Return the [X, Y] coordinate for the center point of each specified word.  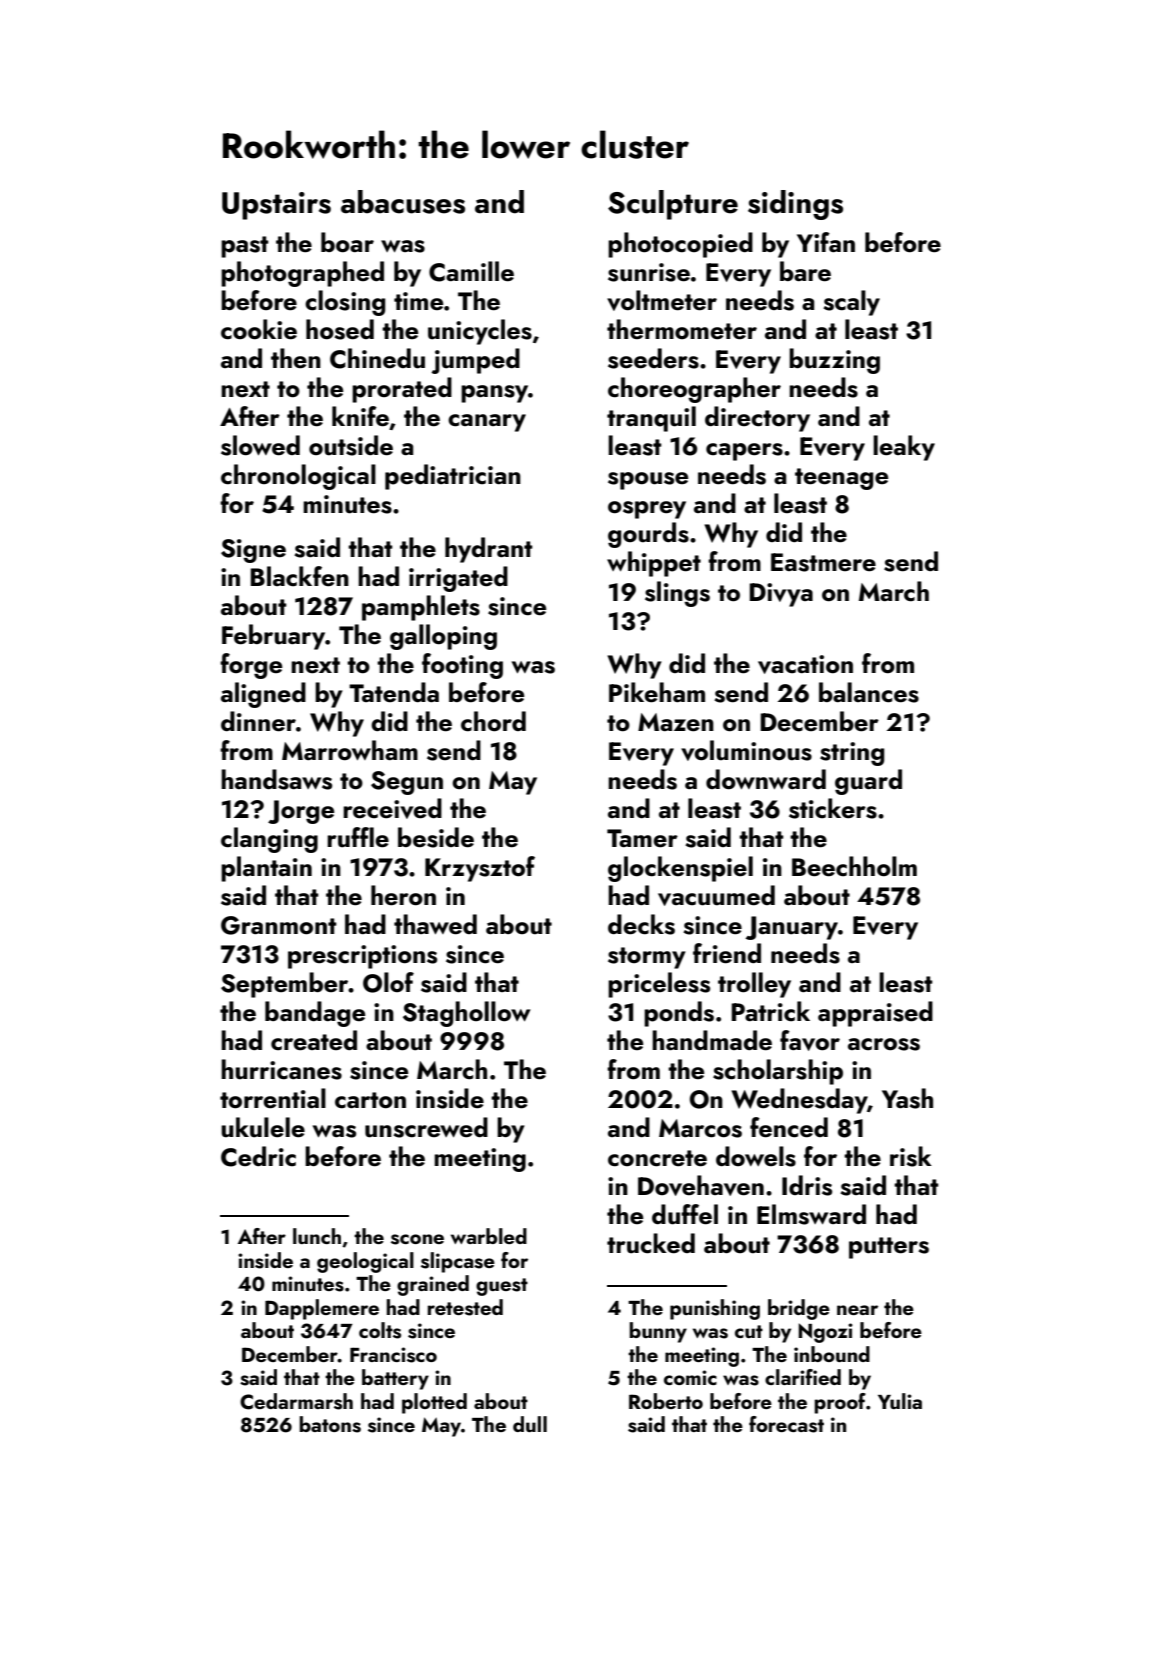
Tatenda [394, 692]
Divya [781, 595]
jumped [475, 361]
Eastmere [823, 562]
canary [487, 423]
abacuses [403, 202]
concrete [657, 1158]
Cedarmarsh [296, 1401]
